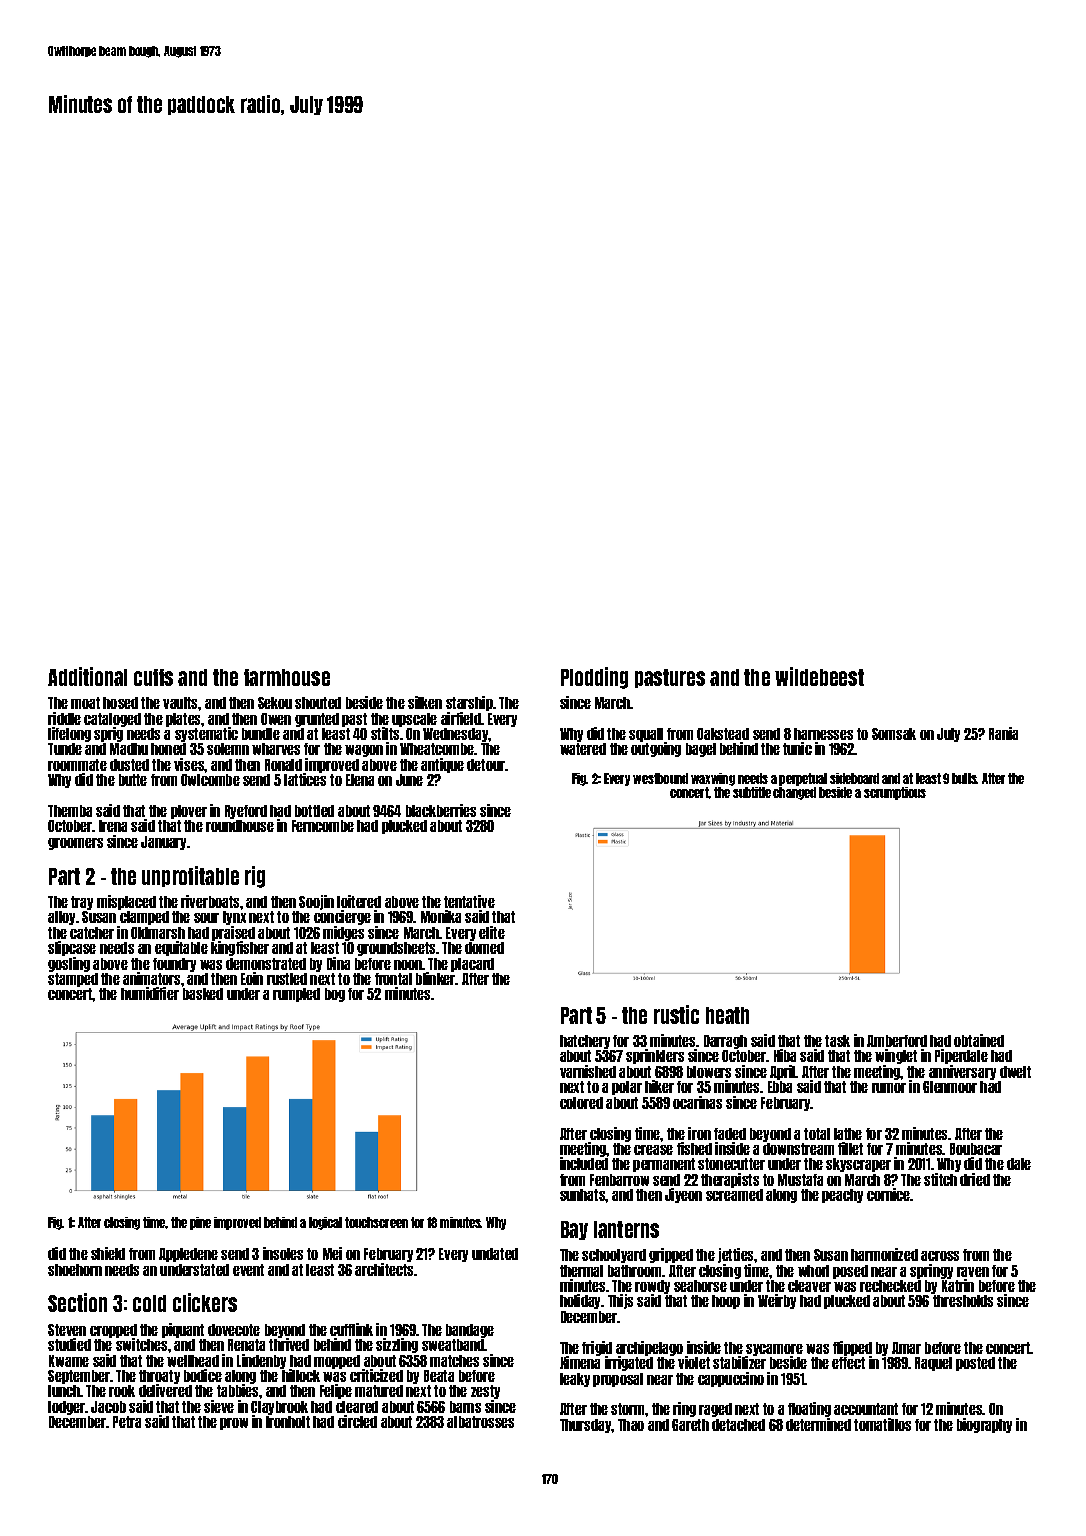 This page has height=1536, width=1086. I want to click on pine, so click(200, 1223).
